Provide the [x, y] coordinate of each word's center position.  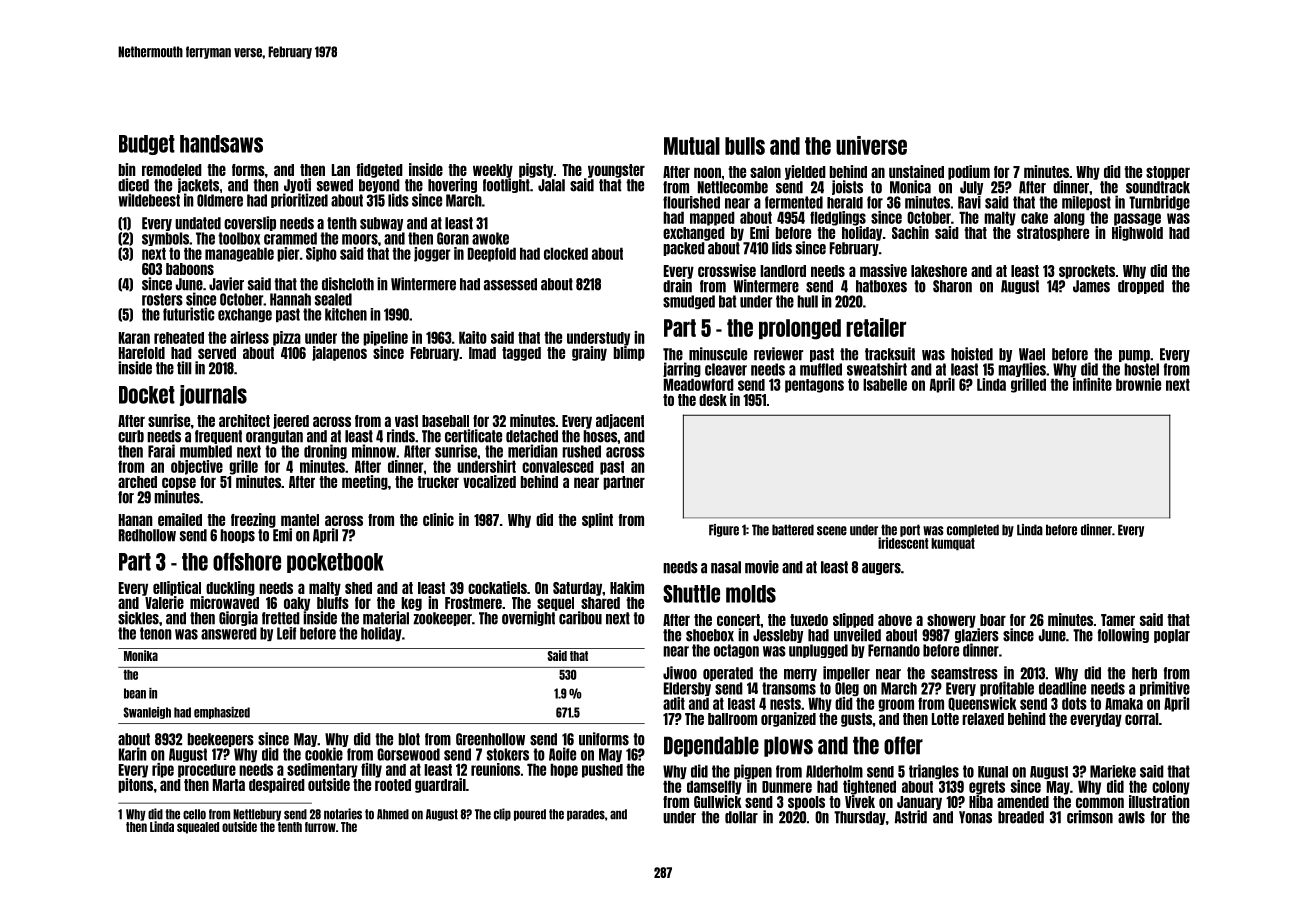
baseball [445, 421]
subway [381, 224]
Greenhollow [490, 739]
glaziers [977, 635]
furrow [320, 827]
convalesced [558, 467]
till [184, 368]
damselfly [714, 787]
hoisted [972, 354]
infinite [1092, 384]
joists [847, 187]
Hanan [136, 520]
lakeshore [939, 271]
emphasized [222, 713]
